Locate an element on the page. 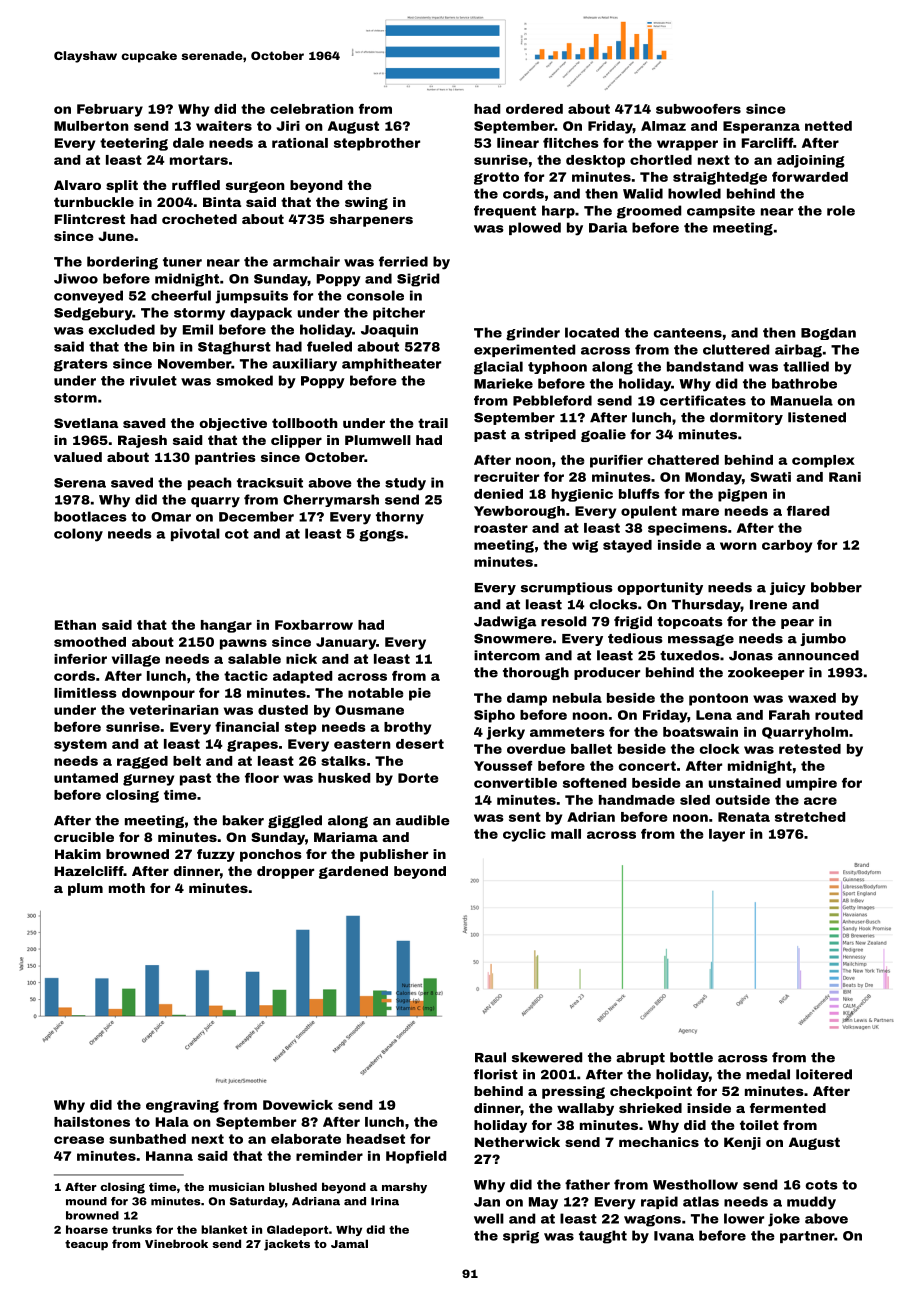  cluttered is located at coordinates (736, 349).
